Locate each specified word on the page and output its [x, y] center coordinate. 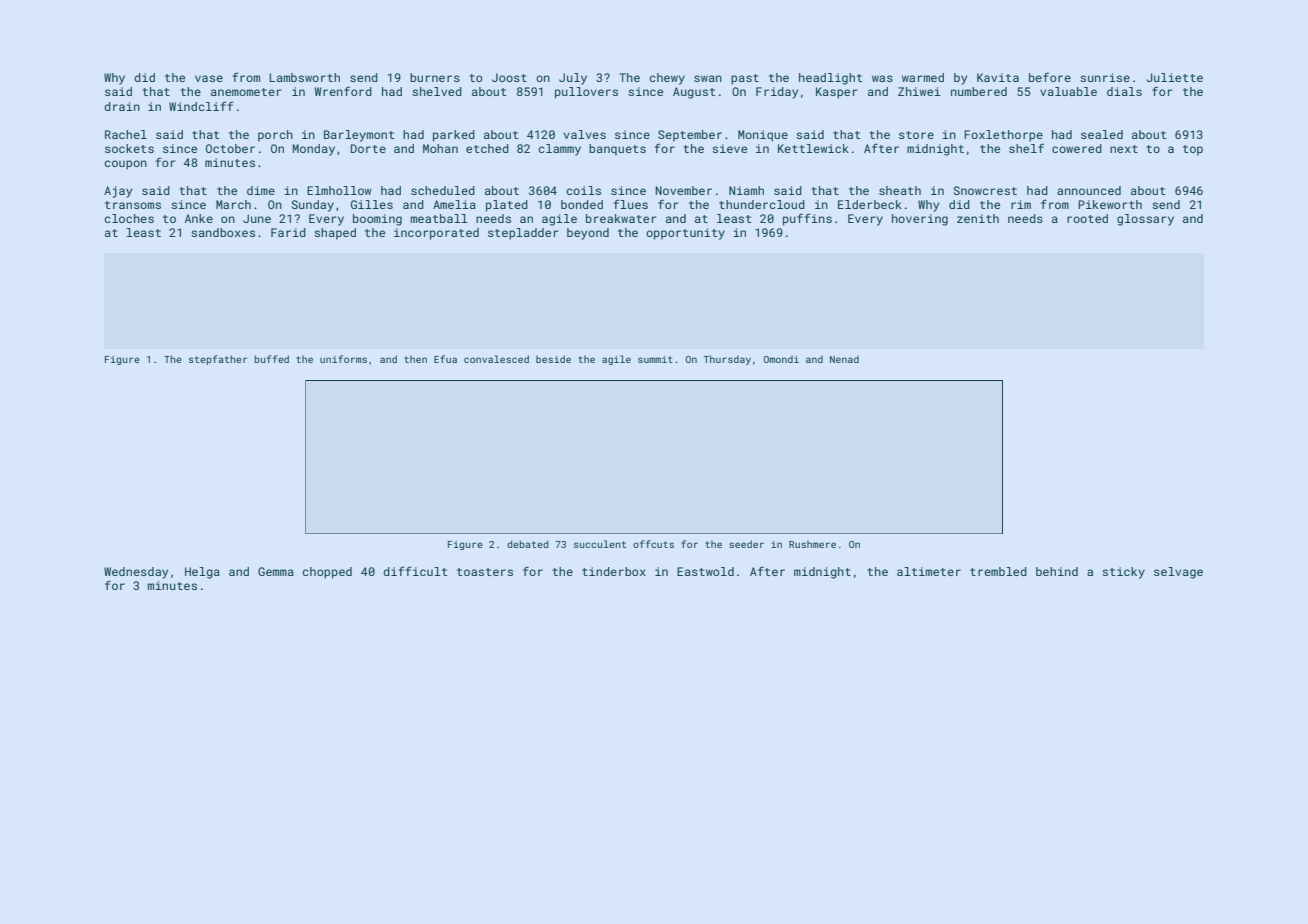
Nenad [844, 359]
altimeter [929, 571]
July [573, 79]
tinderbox [614, 571]
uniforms [343, 359]
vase [209, 78]
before [1050, 77]
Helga [202, 573]
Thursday [727, 360]
